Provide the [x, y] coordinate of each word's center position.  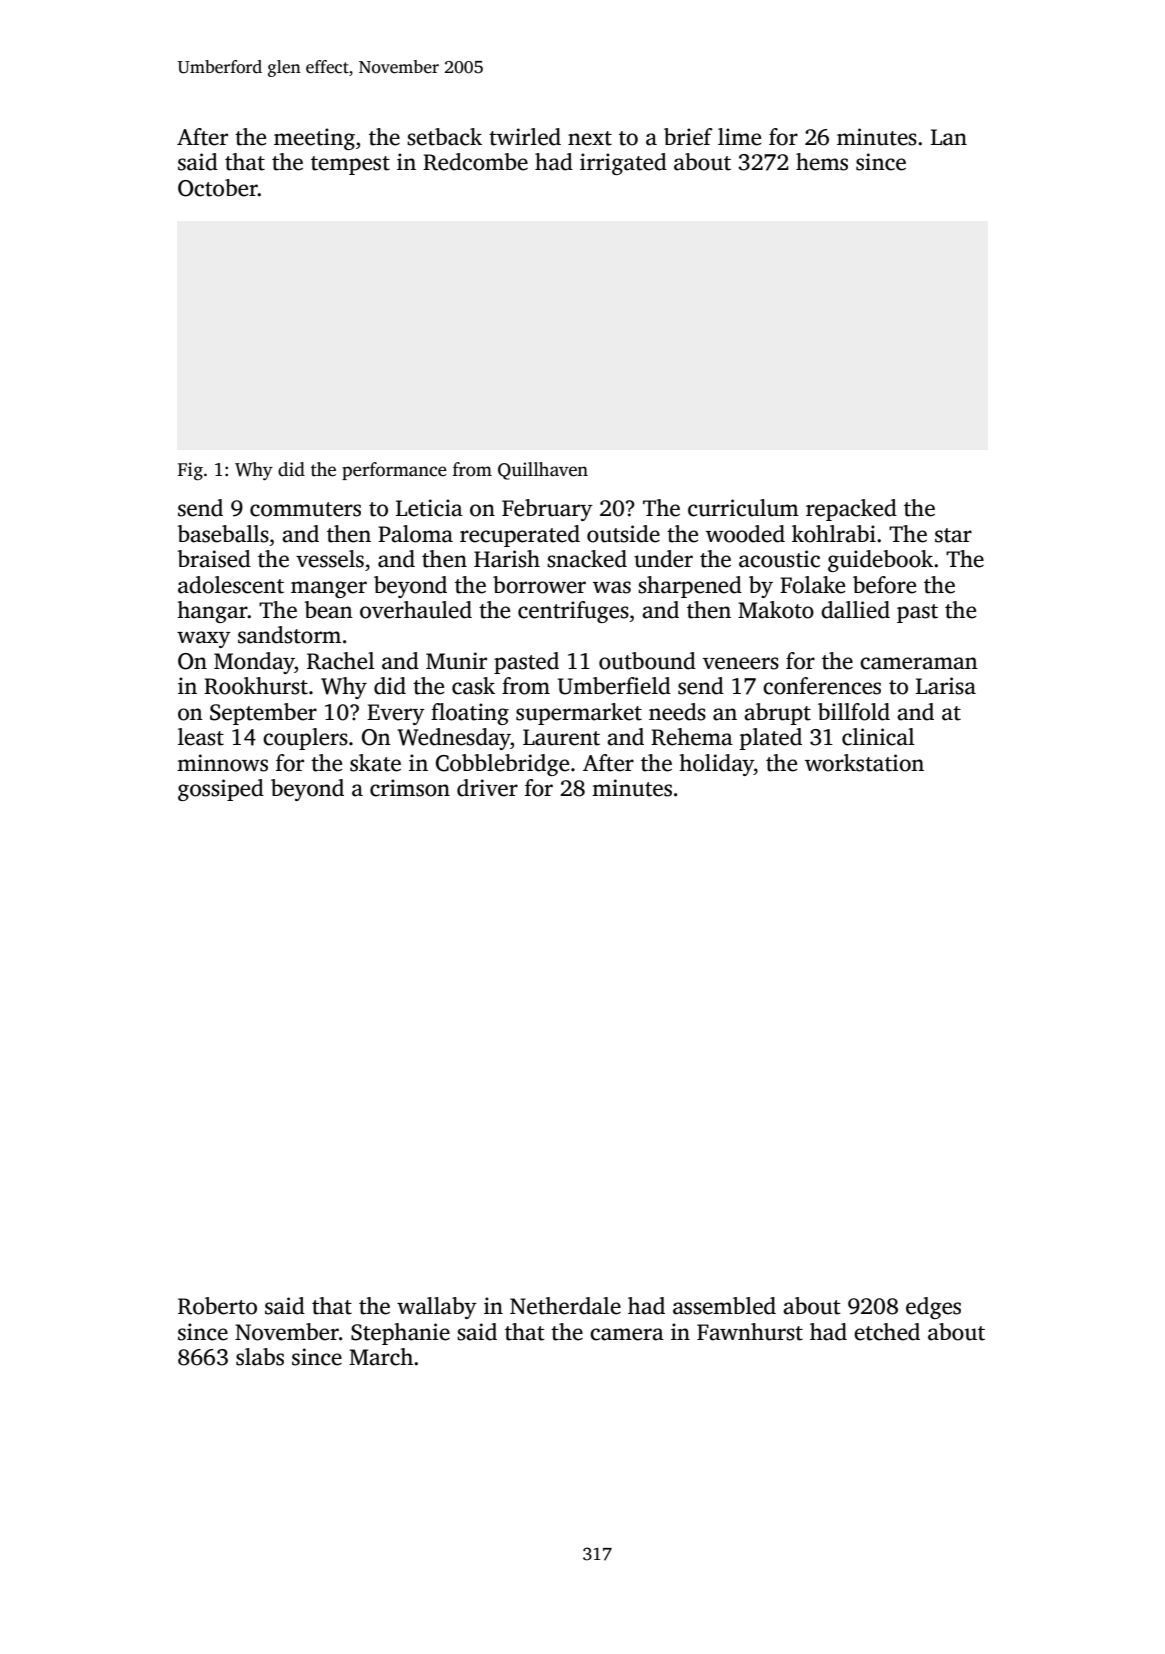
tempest [350, 165]
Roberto [217, 1306]
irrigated [623, 164]
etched [887, 1332]
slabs [260, 1357]
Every [396, 714]
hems [822, 162]
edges [933, 1308]
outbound [647, 661]
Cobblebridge [502, 765]
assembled [724, 1306]
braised [214, 559]
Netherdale [565, 1306]
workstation [864, 763]
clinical [878, 737]
